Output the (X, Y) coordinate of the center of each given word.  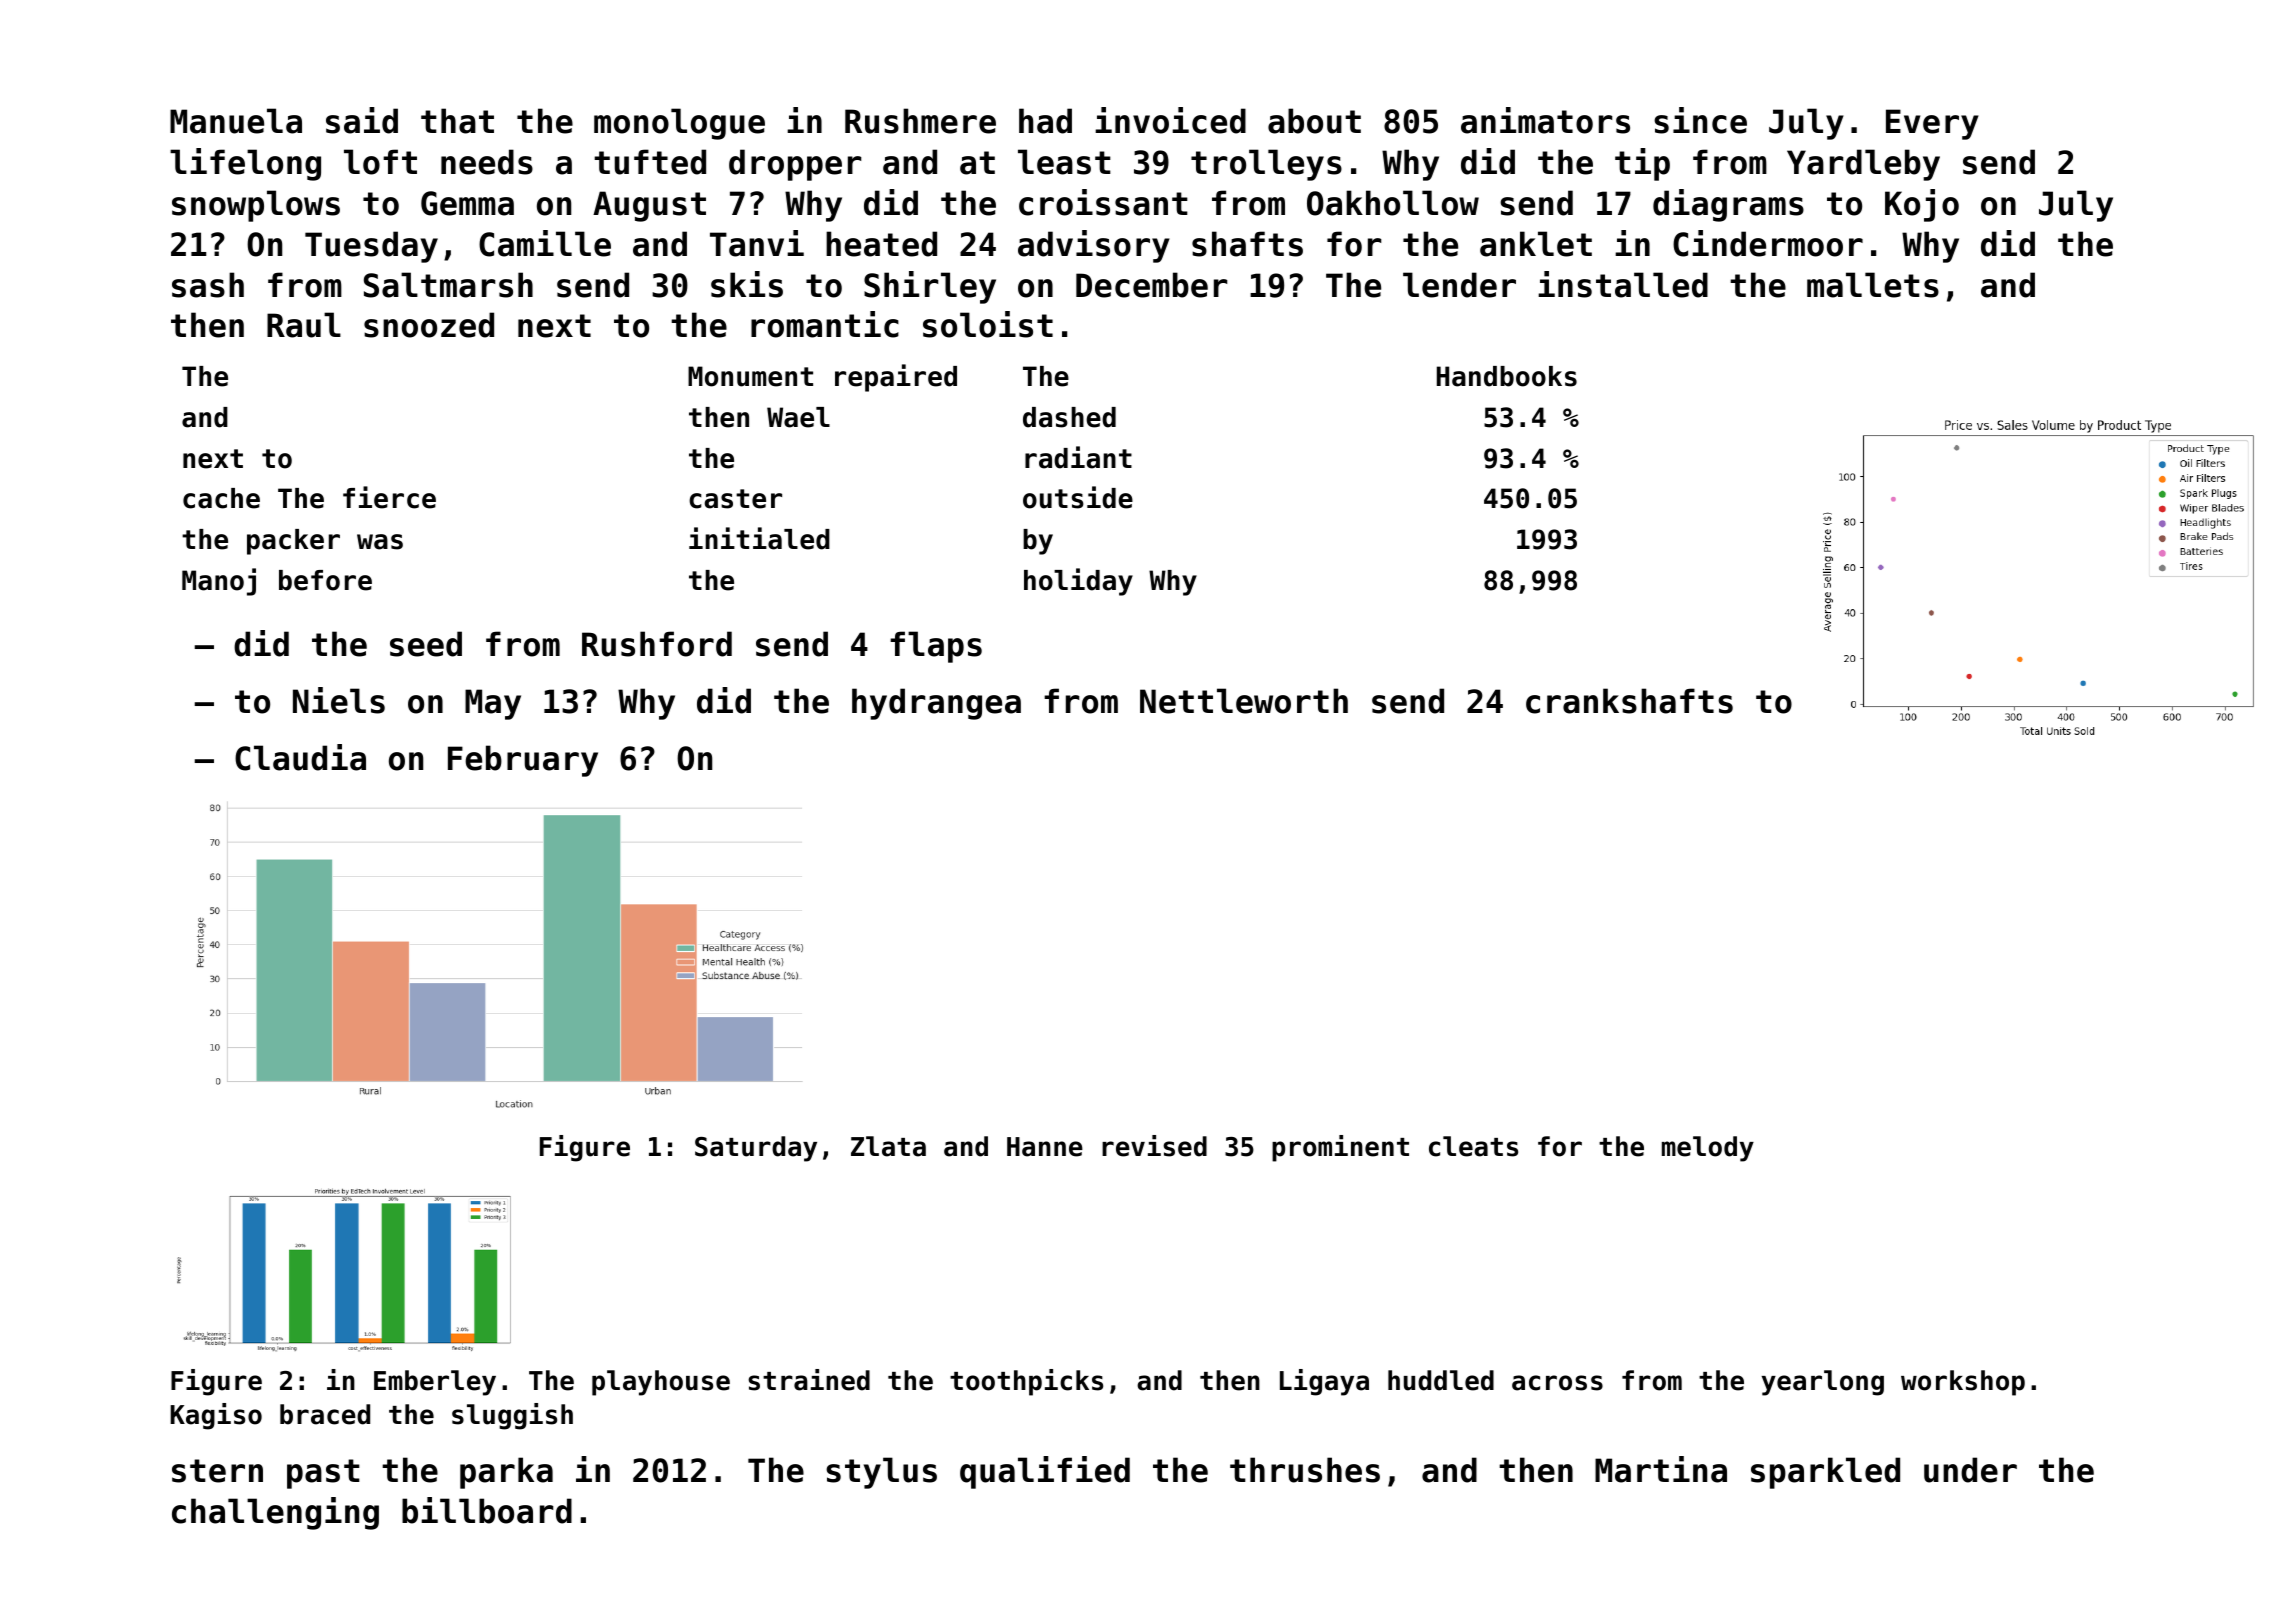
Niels (339, 700)
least (1064, 162)
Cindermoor (1768, 243)
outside (1078, 497)
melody (1708, 1149)
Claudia (300, 757)
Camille (545, 243)
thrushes (1305, 1470)
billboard (487, 1510)
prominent (1340, 1148)
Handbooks (1507, 376)
